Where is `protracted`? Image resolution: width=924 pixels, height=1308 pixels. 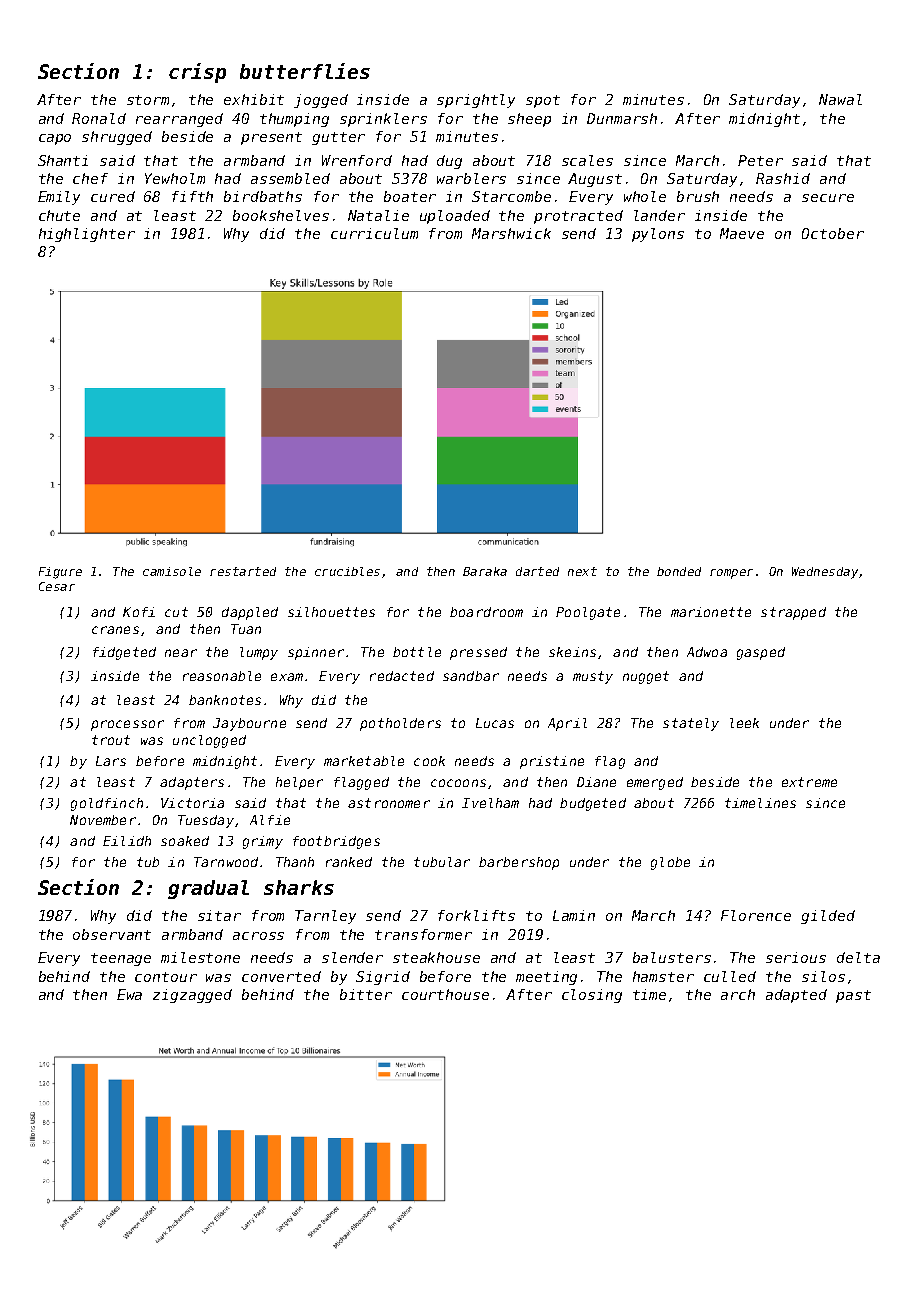
protracted is located at coordinates (578, 217).
